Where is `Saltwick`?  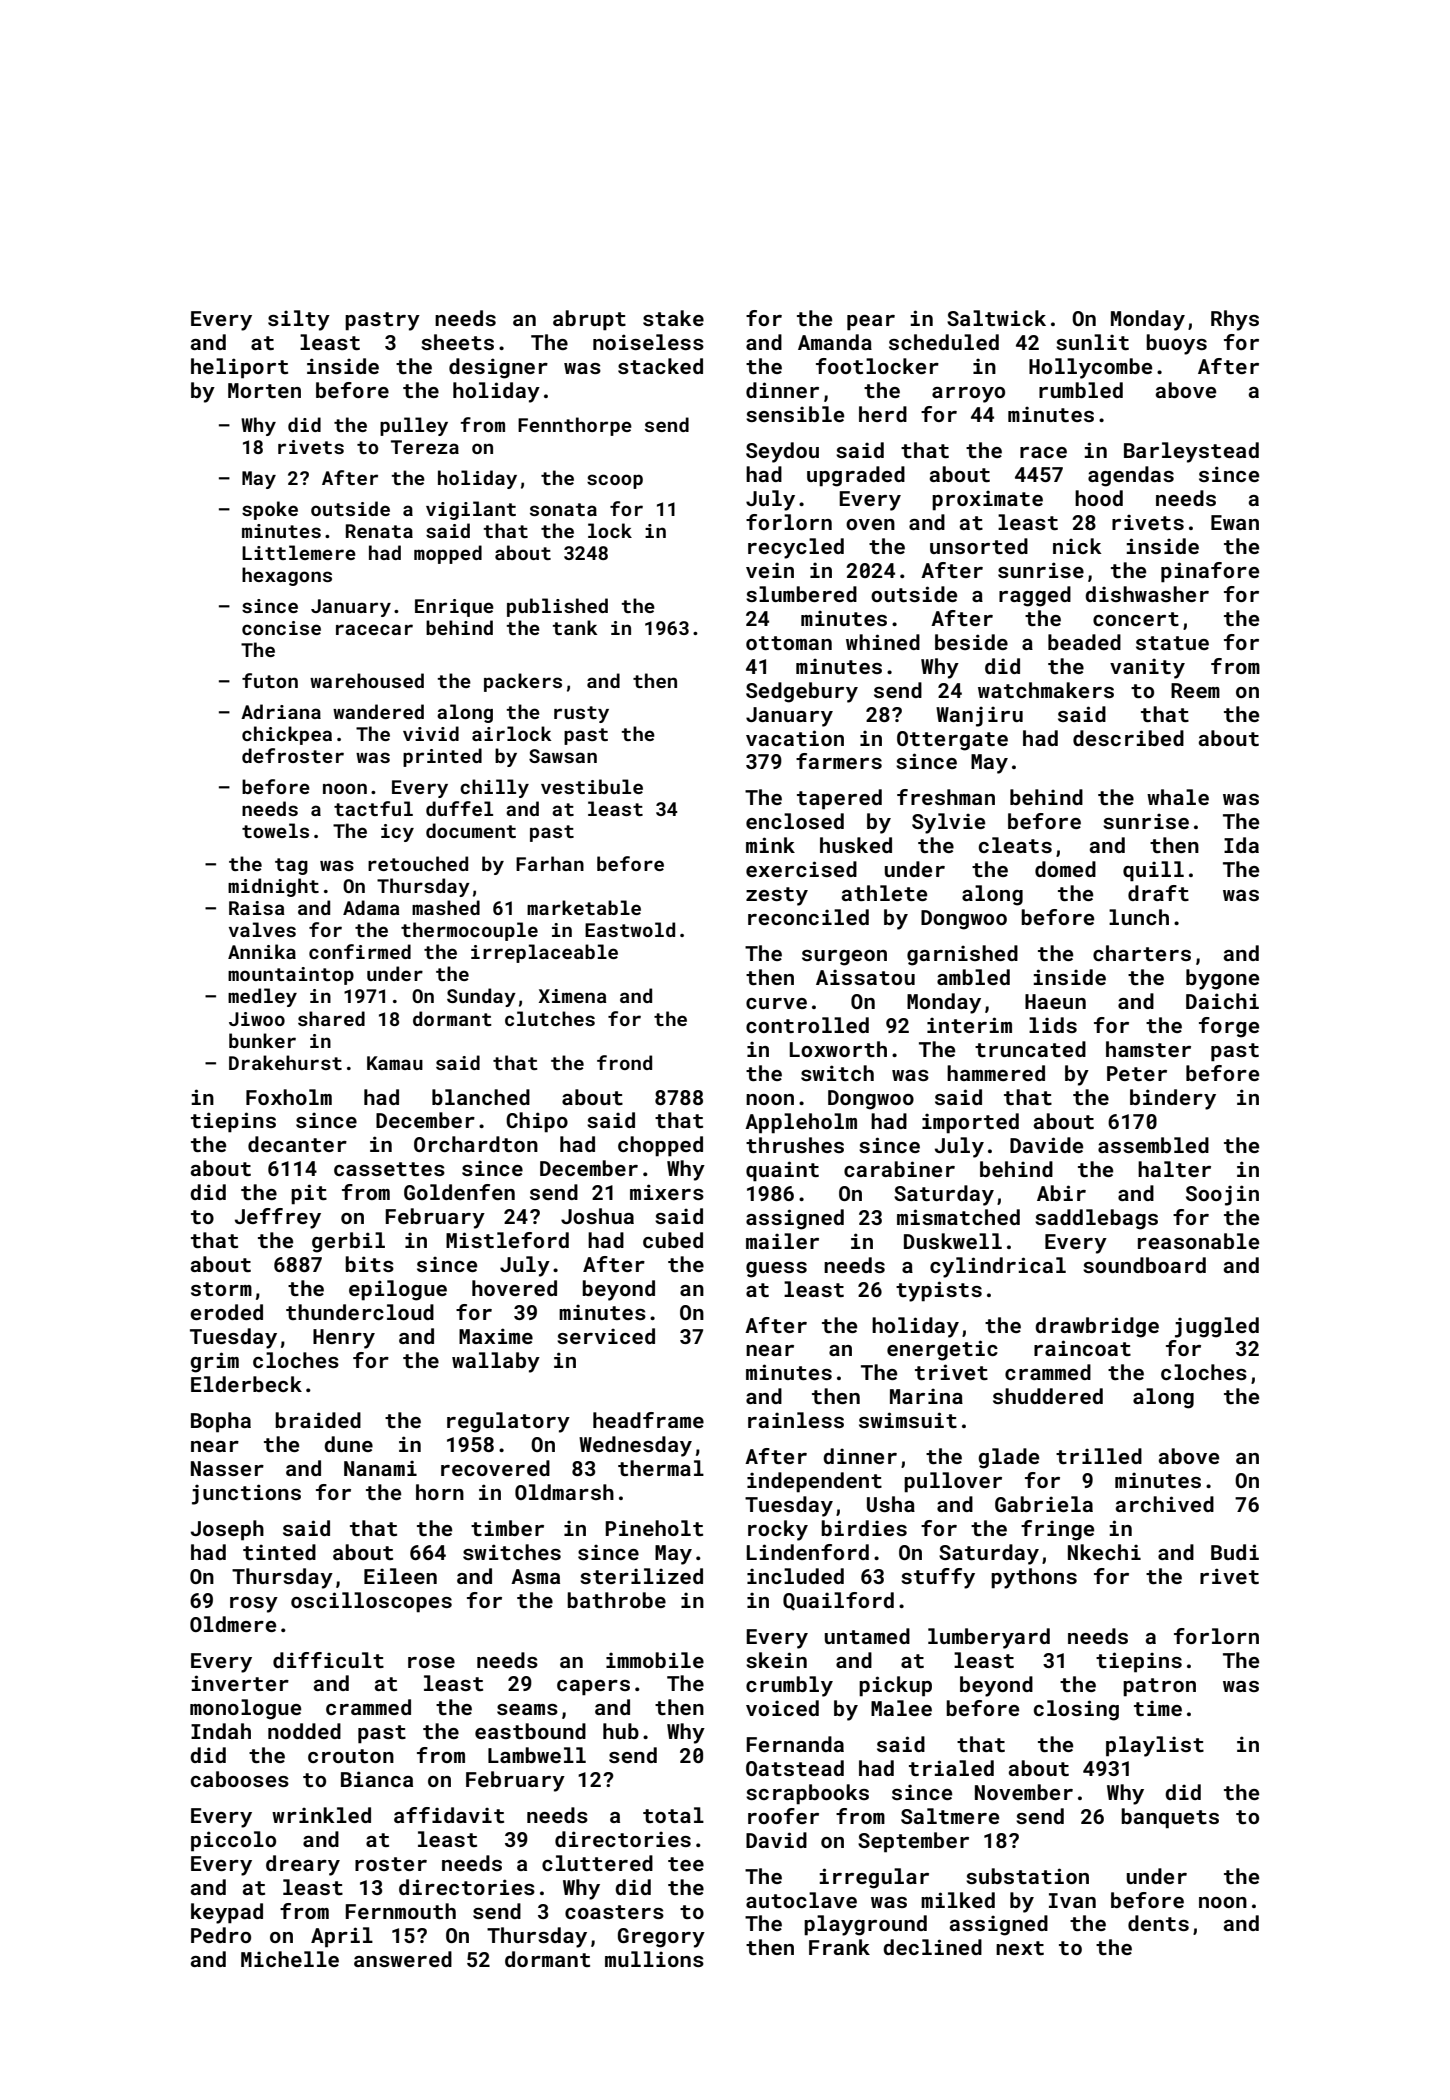
Saltwick is located at coordinates (996, 318).
